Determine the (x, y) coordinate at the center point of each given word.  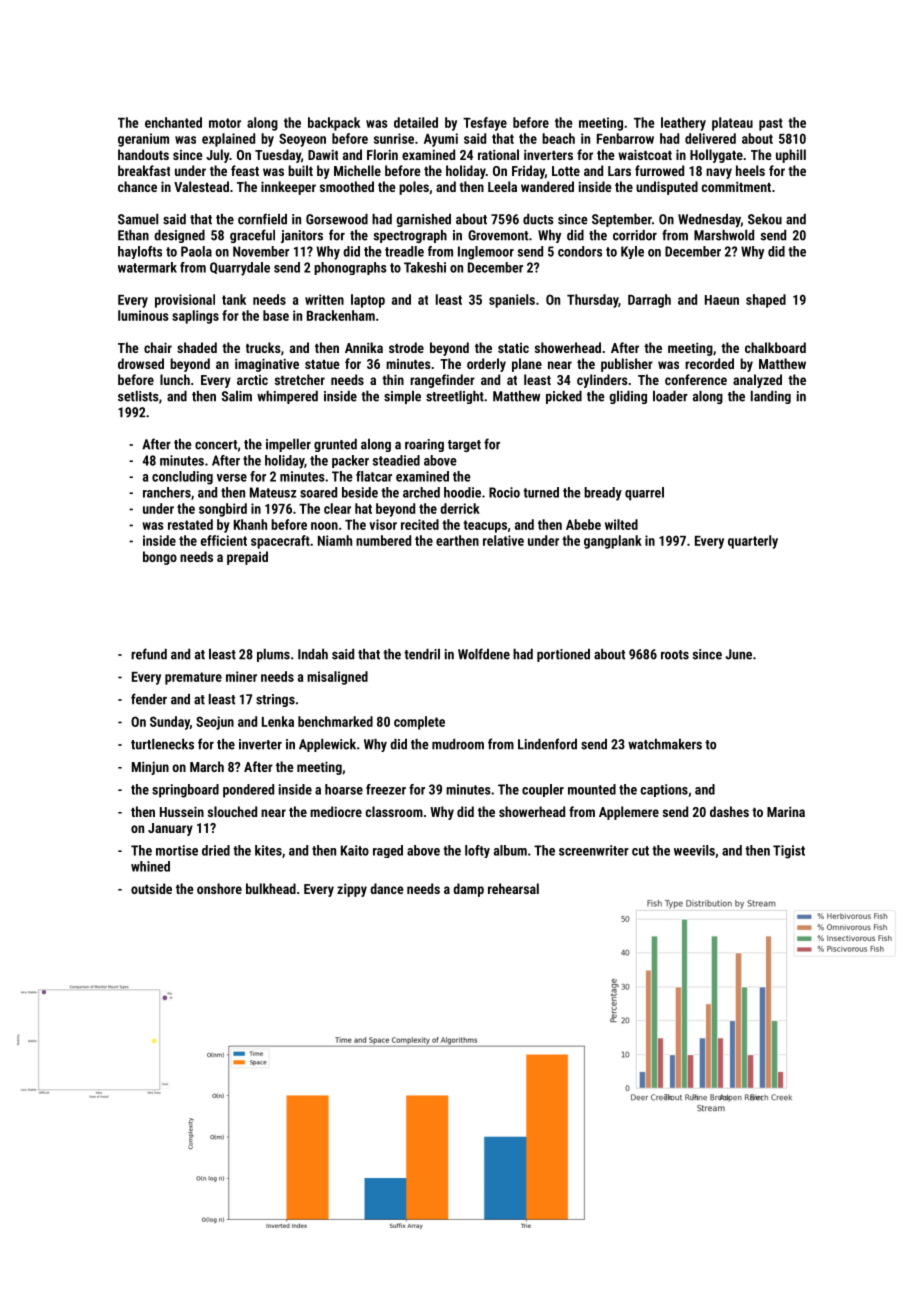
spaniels (512, 301)
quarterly (753, 542)
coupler (543, 790)
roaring (424, 445)
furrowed (659, 170)
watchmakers (665, 744)
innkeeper (288, 188)
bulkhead (271, 888)
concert (216, 445)
